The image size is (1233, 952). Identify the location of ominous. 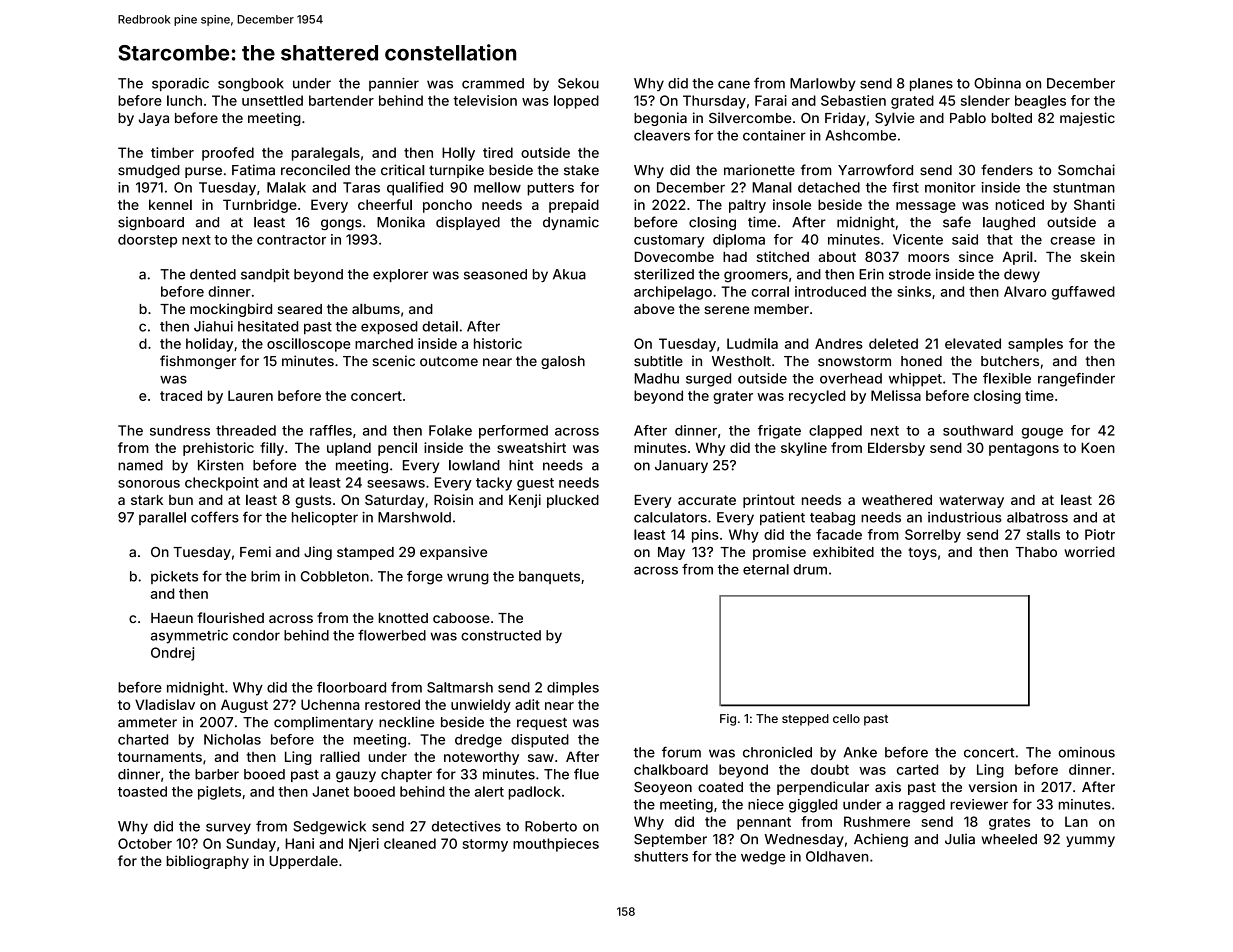
(1086, 752).
